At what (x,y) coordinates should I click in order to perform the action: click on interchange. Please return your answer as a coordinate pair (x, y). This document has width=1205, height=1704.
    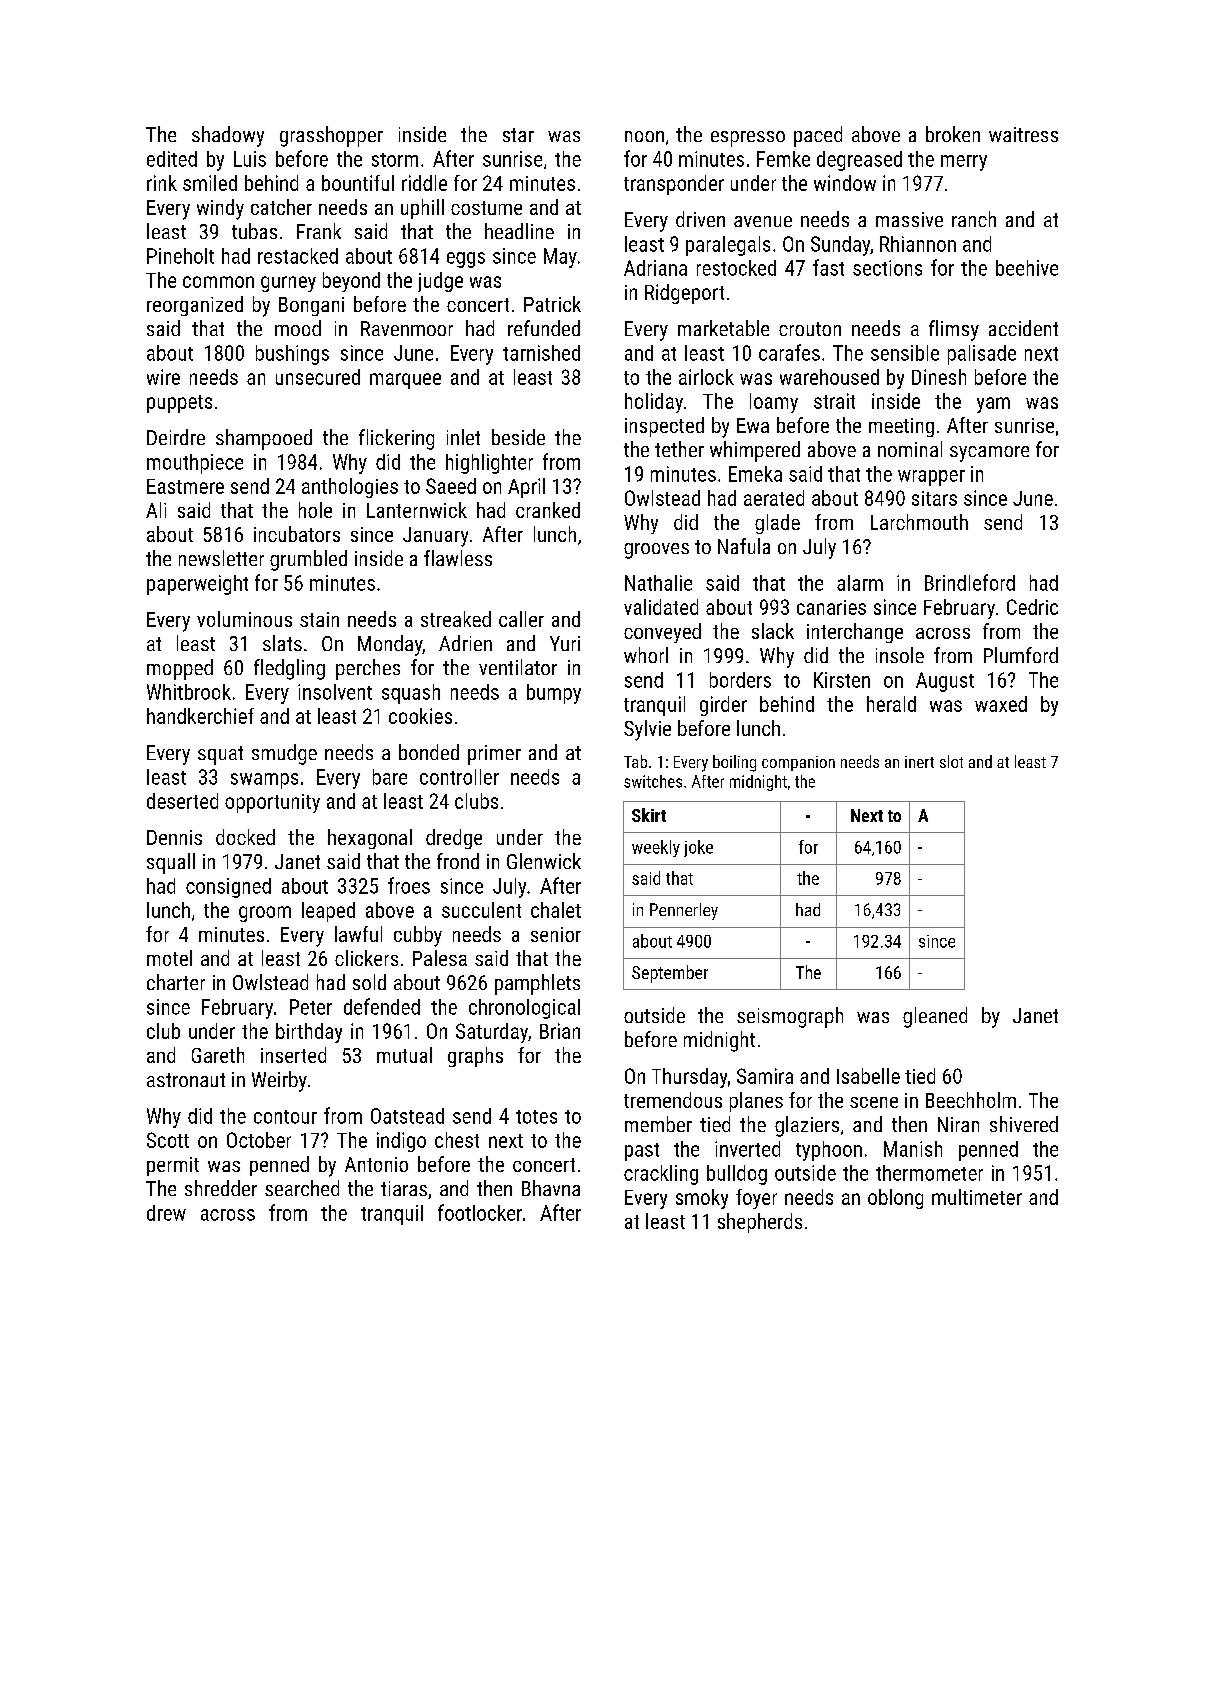
    Looking at the image, I should click on (855, 633).
